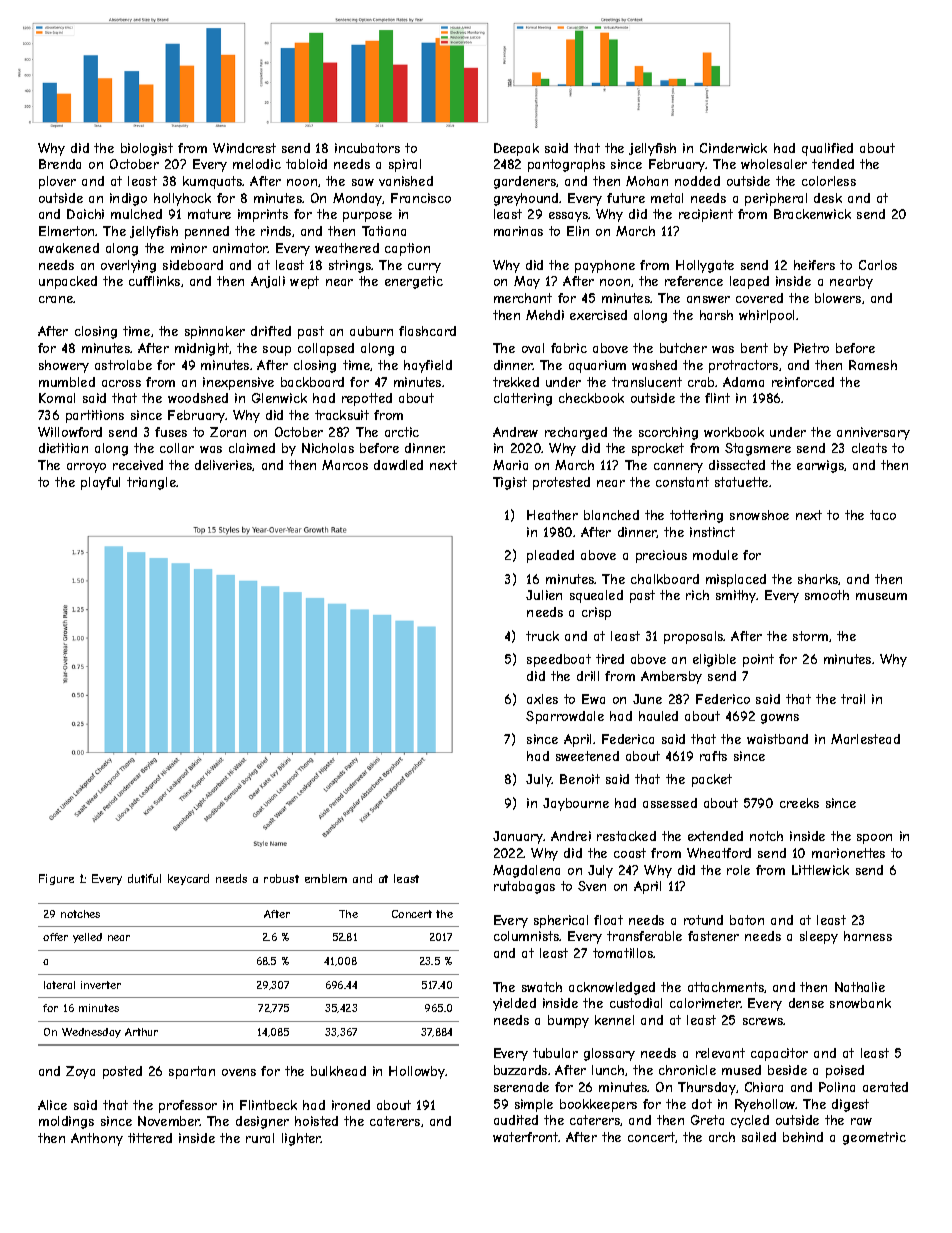 The height and width of the page is (1233, 952). What do you see at coordinates (367, 148) in the page?
I see `incubators` at bounding box center [367, 148].
